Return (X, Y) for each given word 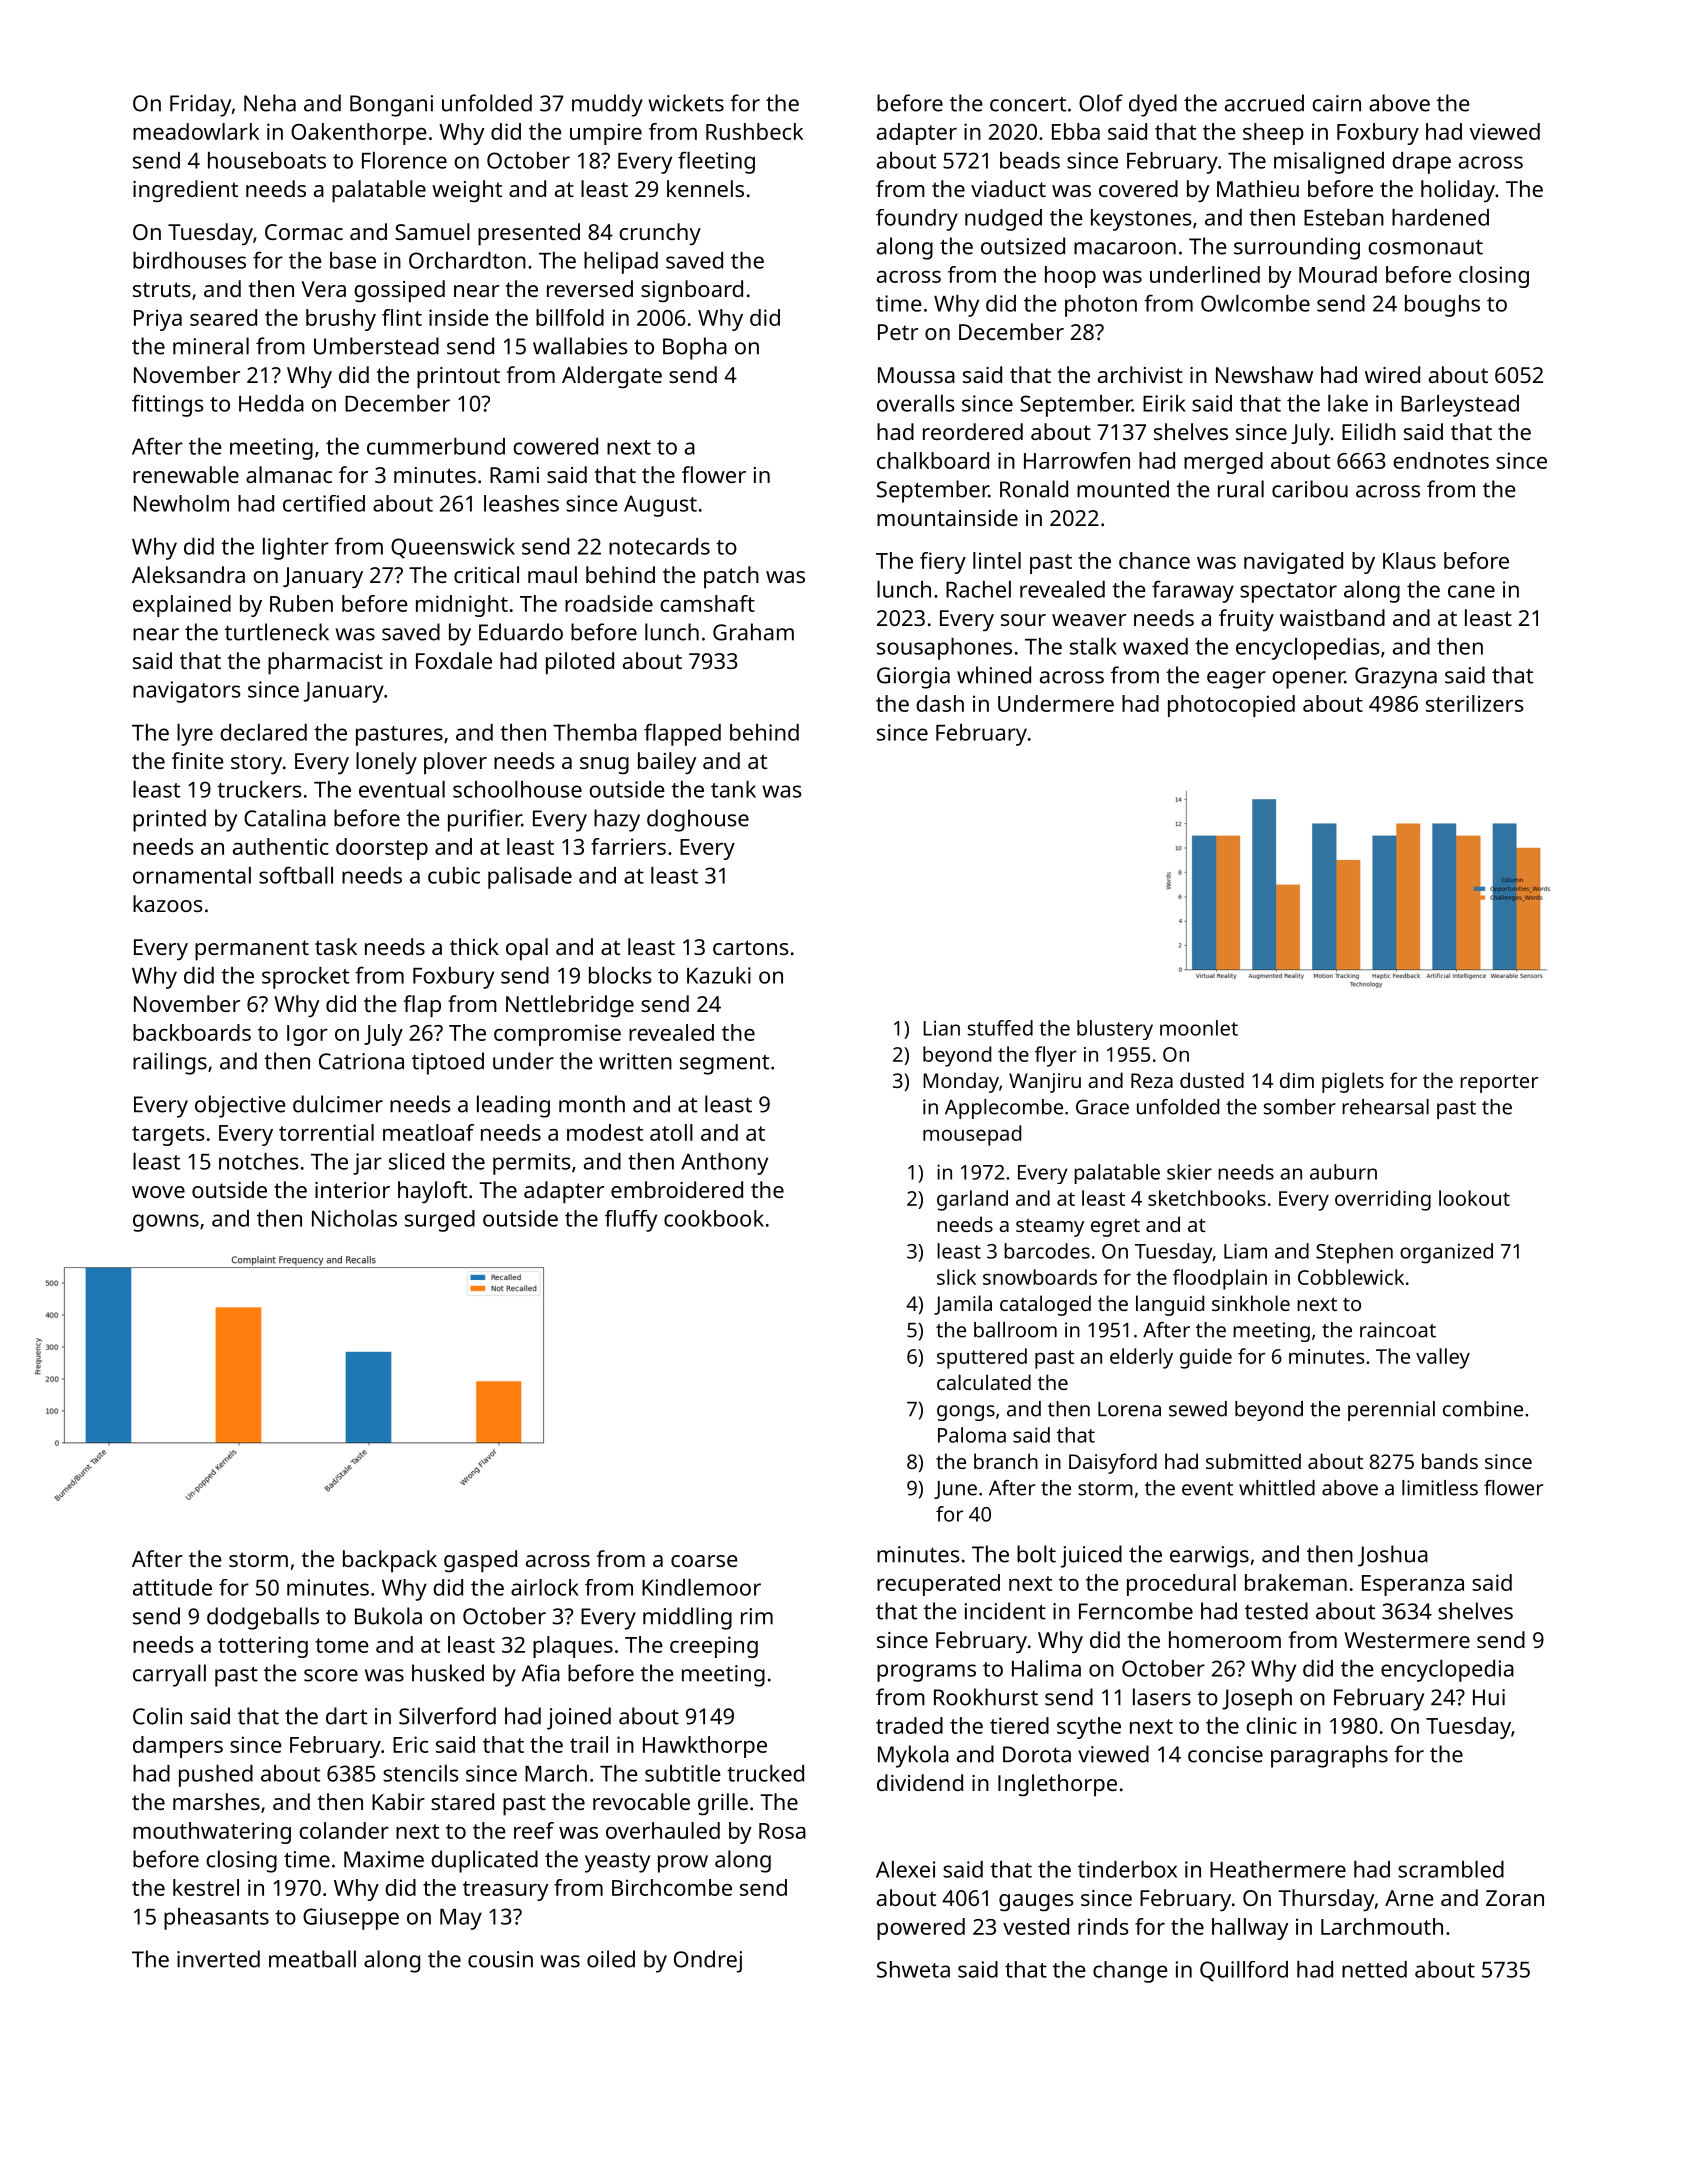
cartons (751, 947)
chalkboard (933, 460)
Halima (1046, 1668)
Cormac (304, 232)
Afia (541, 1673)
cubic (454, 875)
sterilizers (1475, 703)
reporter (1499, 1083)
